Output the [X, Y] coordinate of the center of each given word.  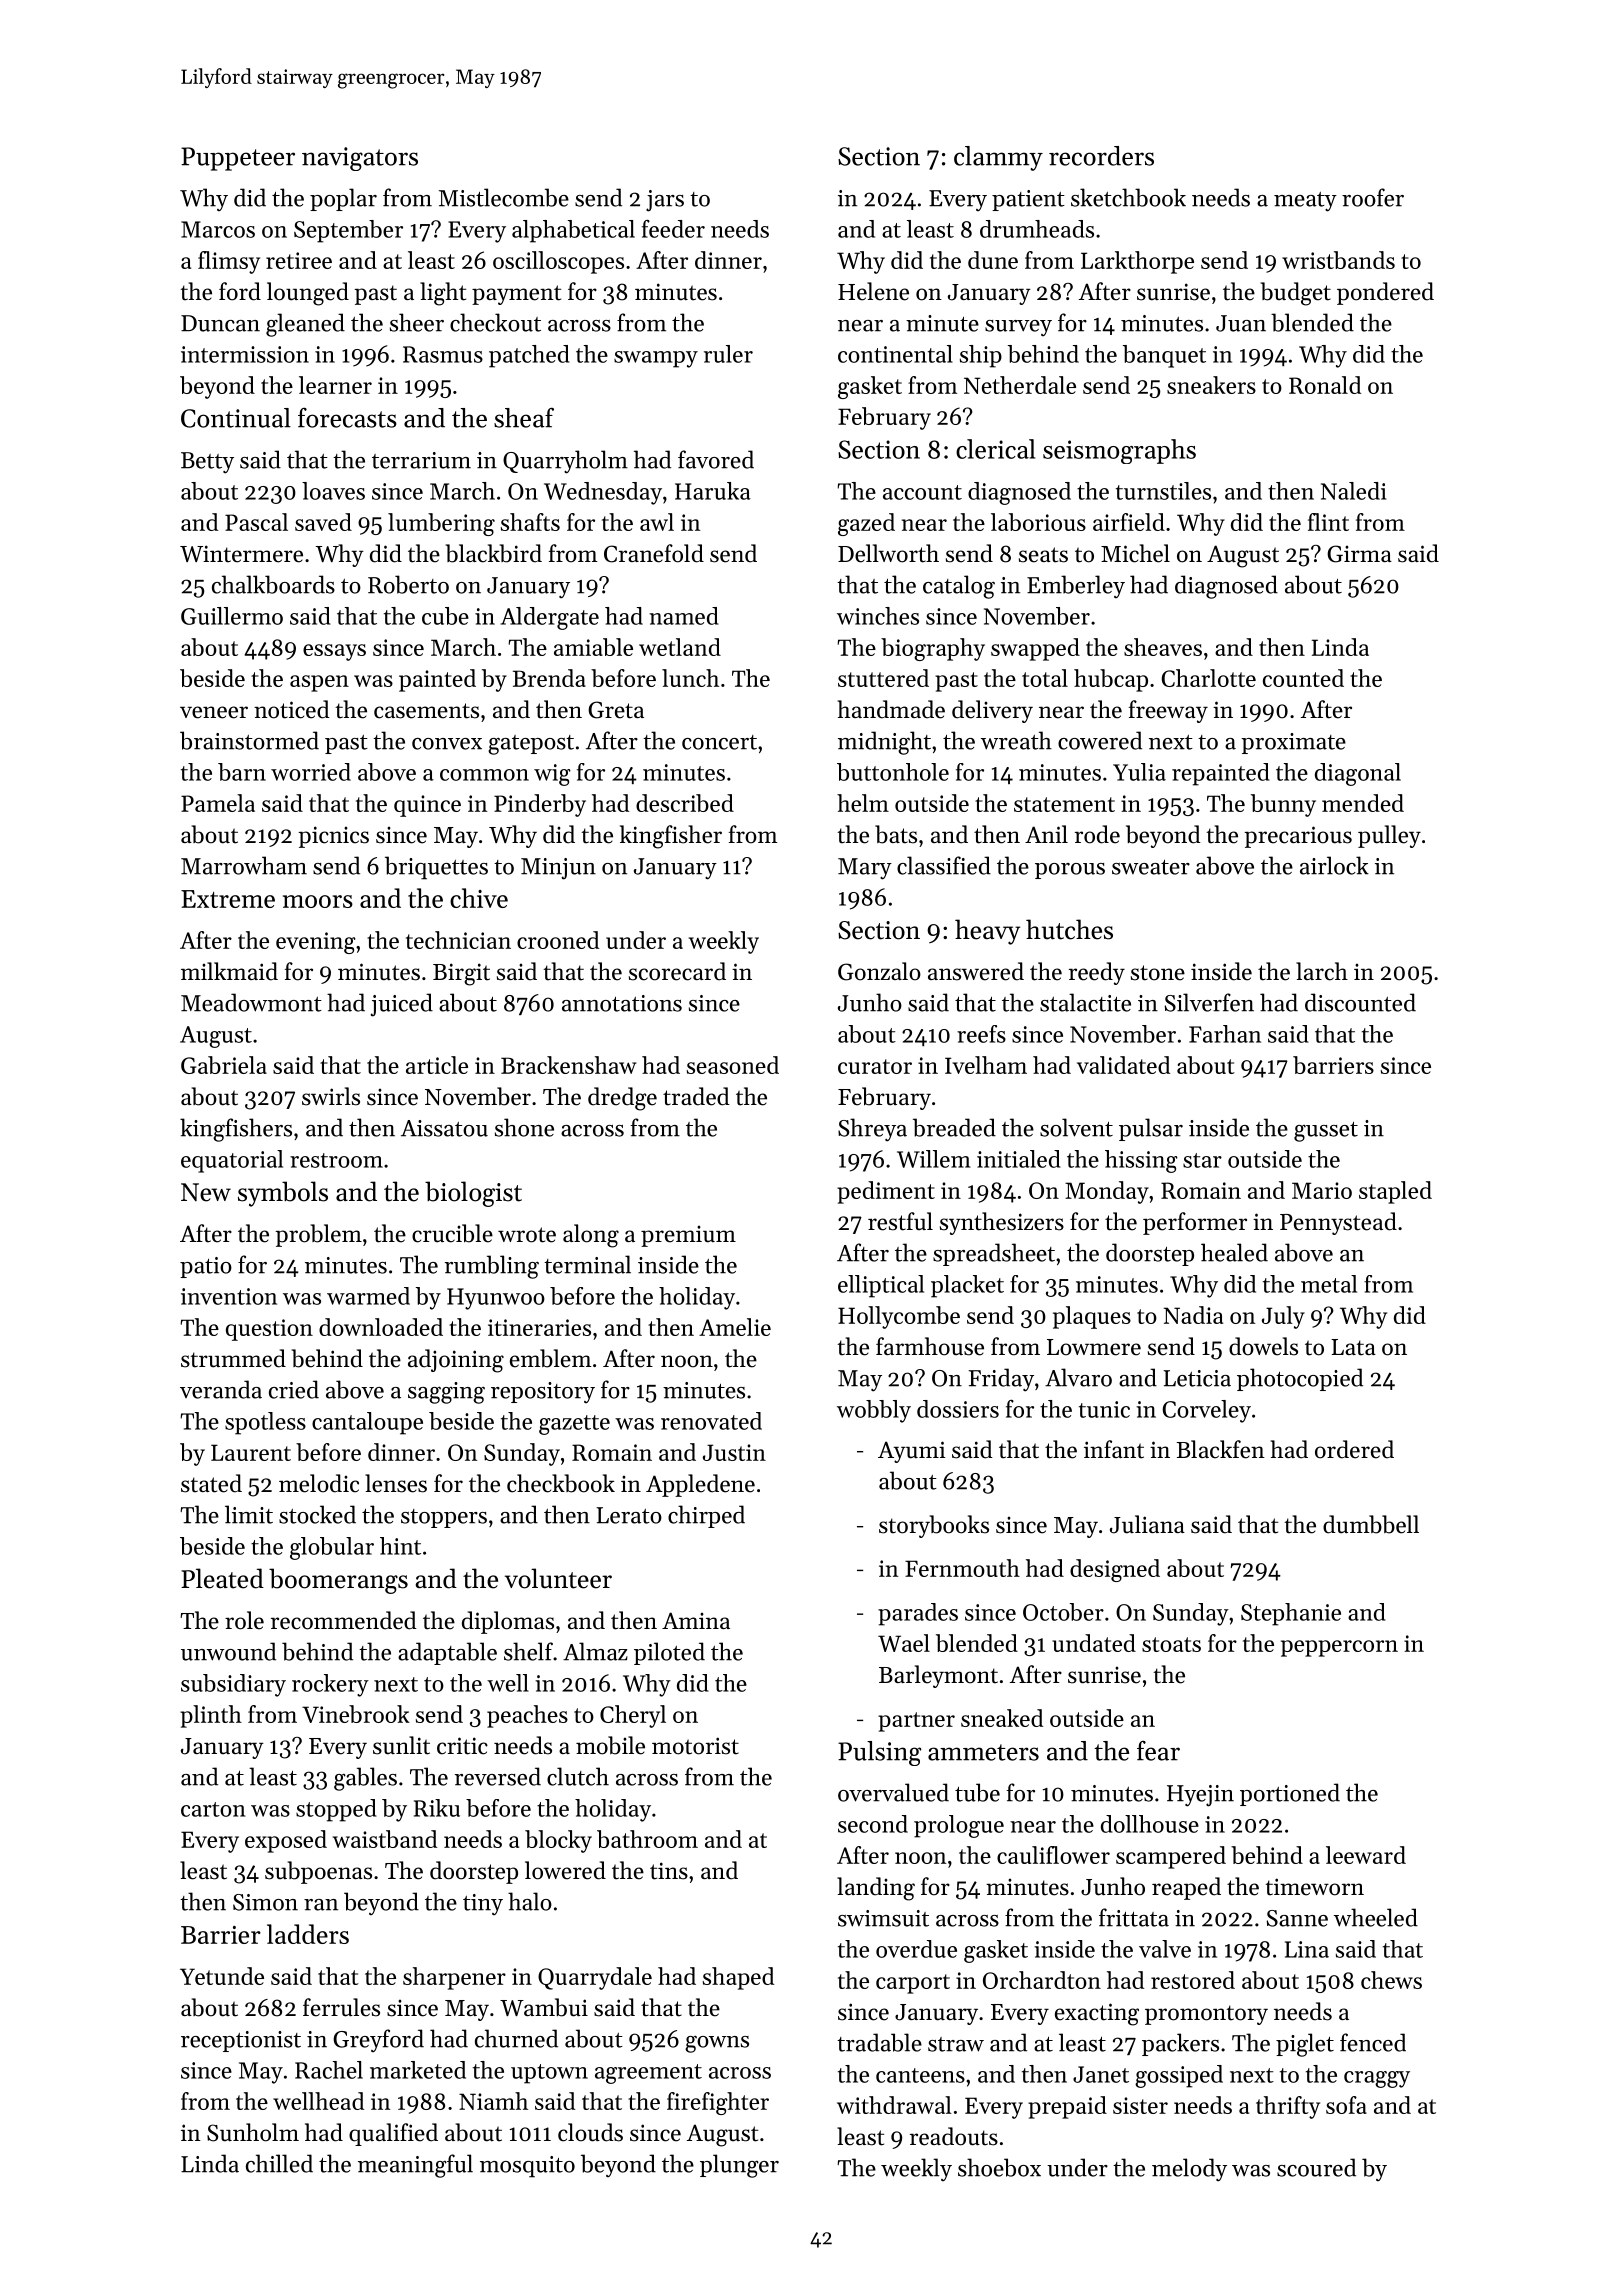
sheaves [1163, 647]
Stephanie [1291, 1614]
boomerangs [338, 1581]
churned [516, 2038]
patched [529, 356]
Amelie [735, 1327]
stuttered [883, 678]
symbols [283, 1194]
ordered [1354, 1449]
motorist [695, 1746]
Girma [1359, 554]
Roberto [408, 584]
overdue [916, 1949]
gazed [866, 524]
